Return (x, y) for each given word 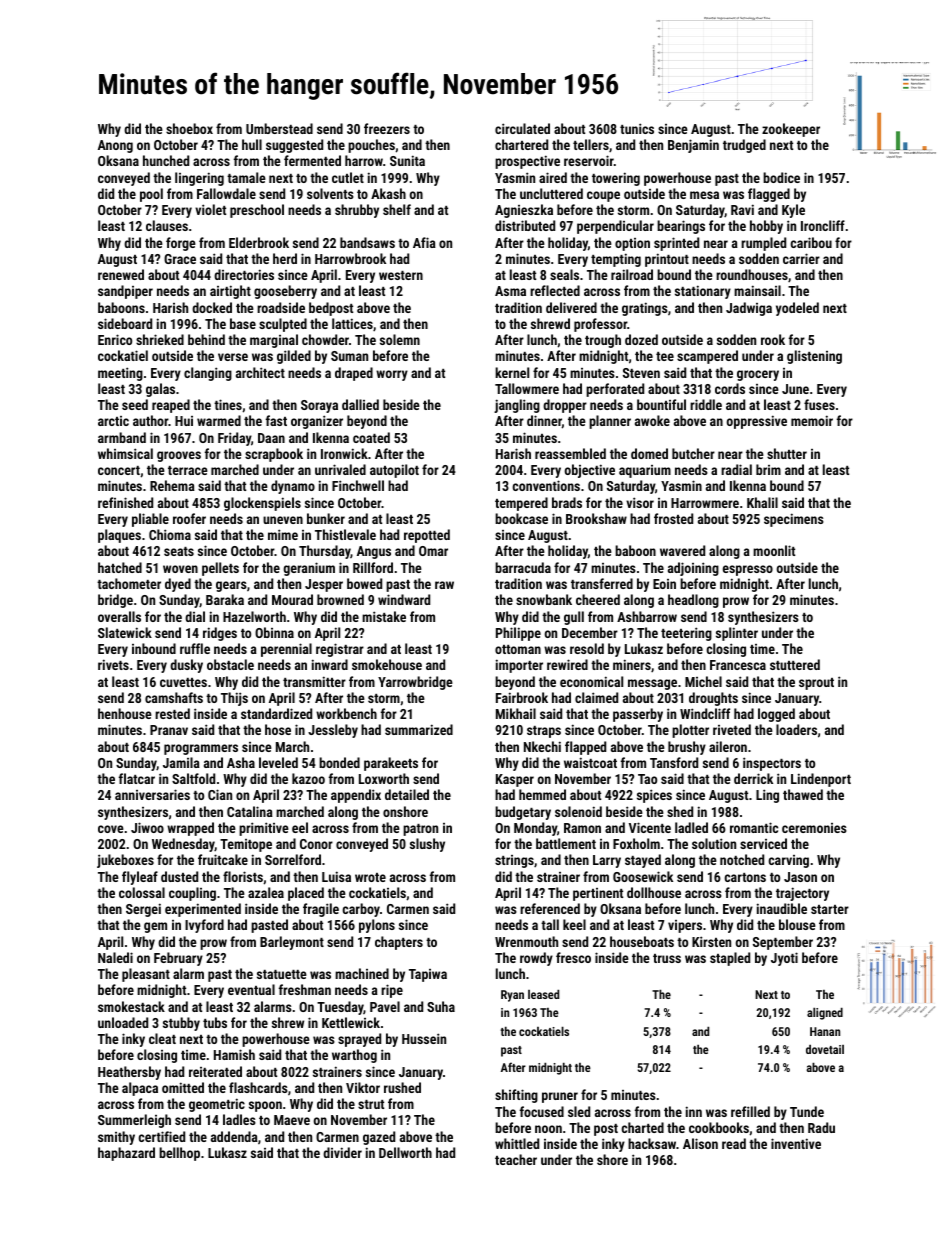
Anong (115, 146)
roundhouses (752, 274)
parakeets (391, 764)
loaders (796, 729)
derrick (753, 778)
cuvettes (183, 682)
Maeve (292, 1120)
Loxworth (384, 778)
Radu (821, 1127)
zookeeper (791, 130)
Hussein (424, 1038)
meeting (120, 374)
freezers (387, 128)
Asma (510, 291)
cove (111, 829)
